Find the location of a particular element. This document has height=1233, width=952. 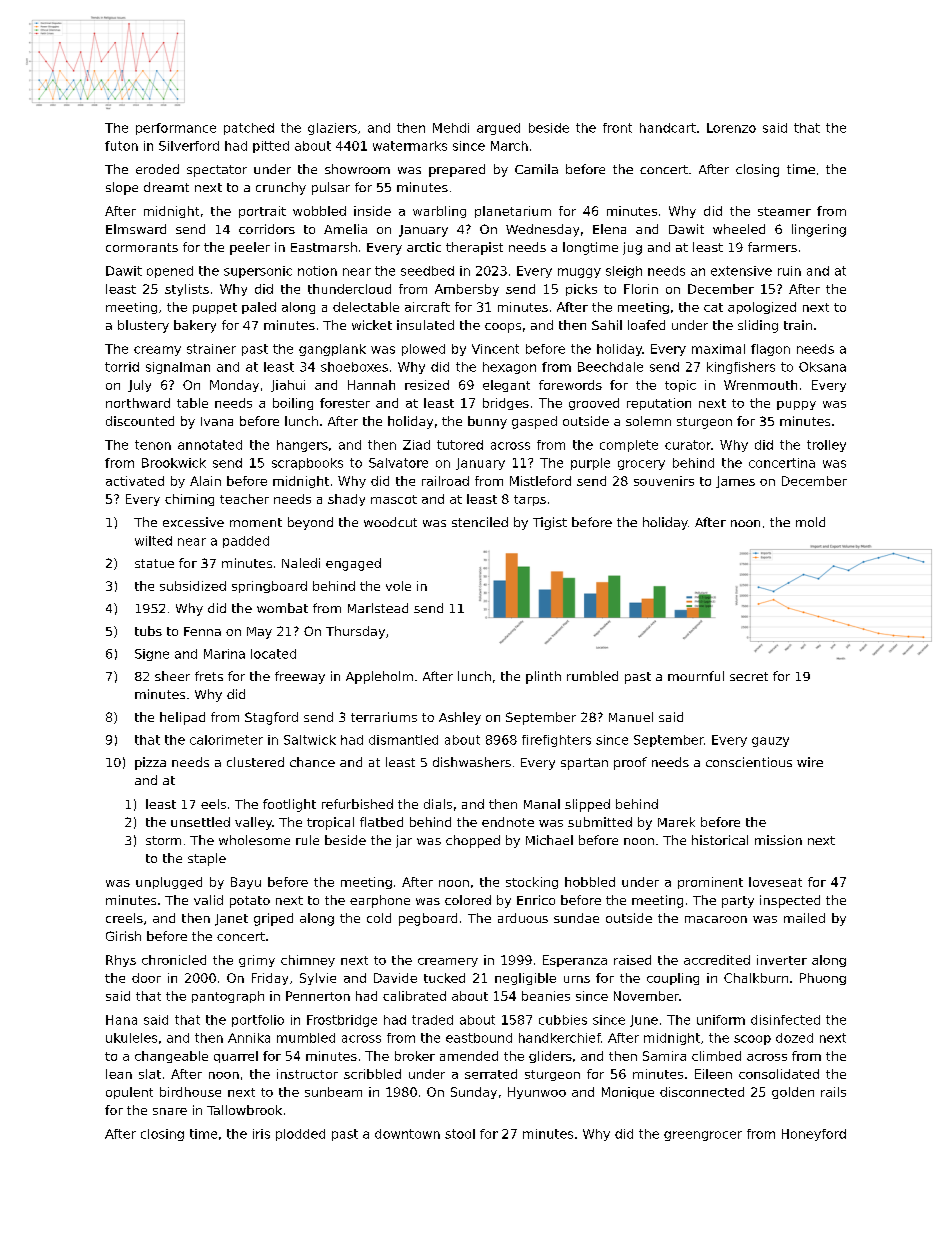

slope is located at coordinates (122, 188).
